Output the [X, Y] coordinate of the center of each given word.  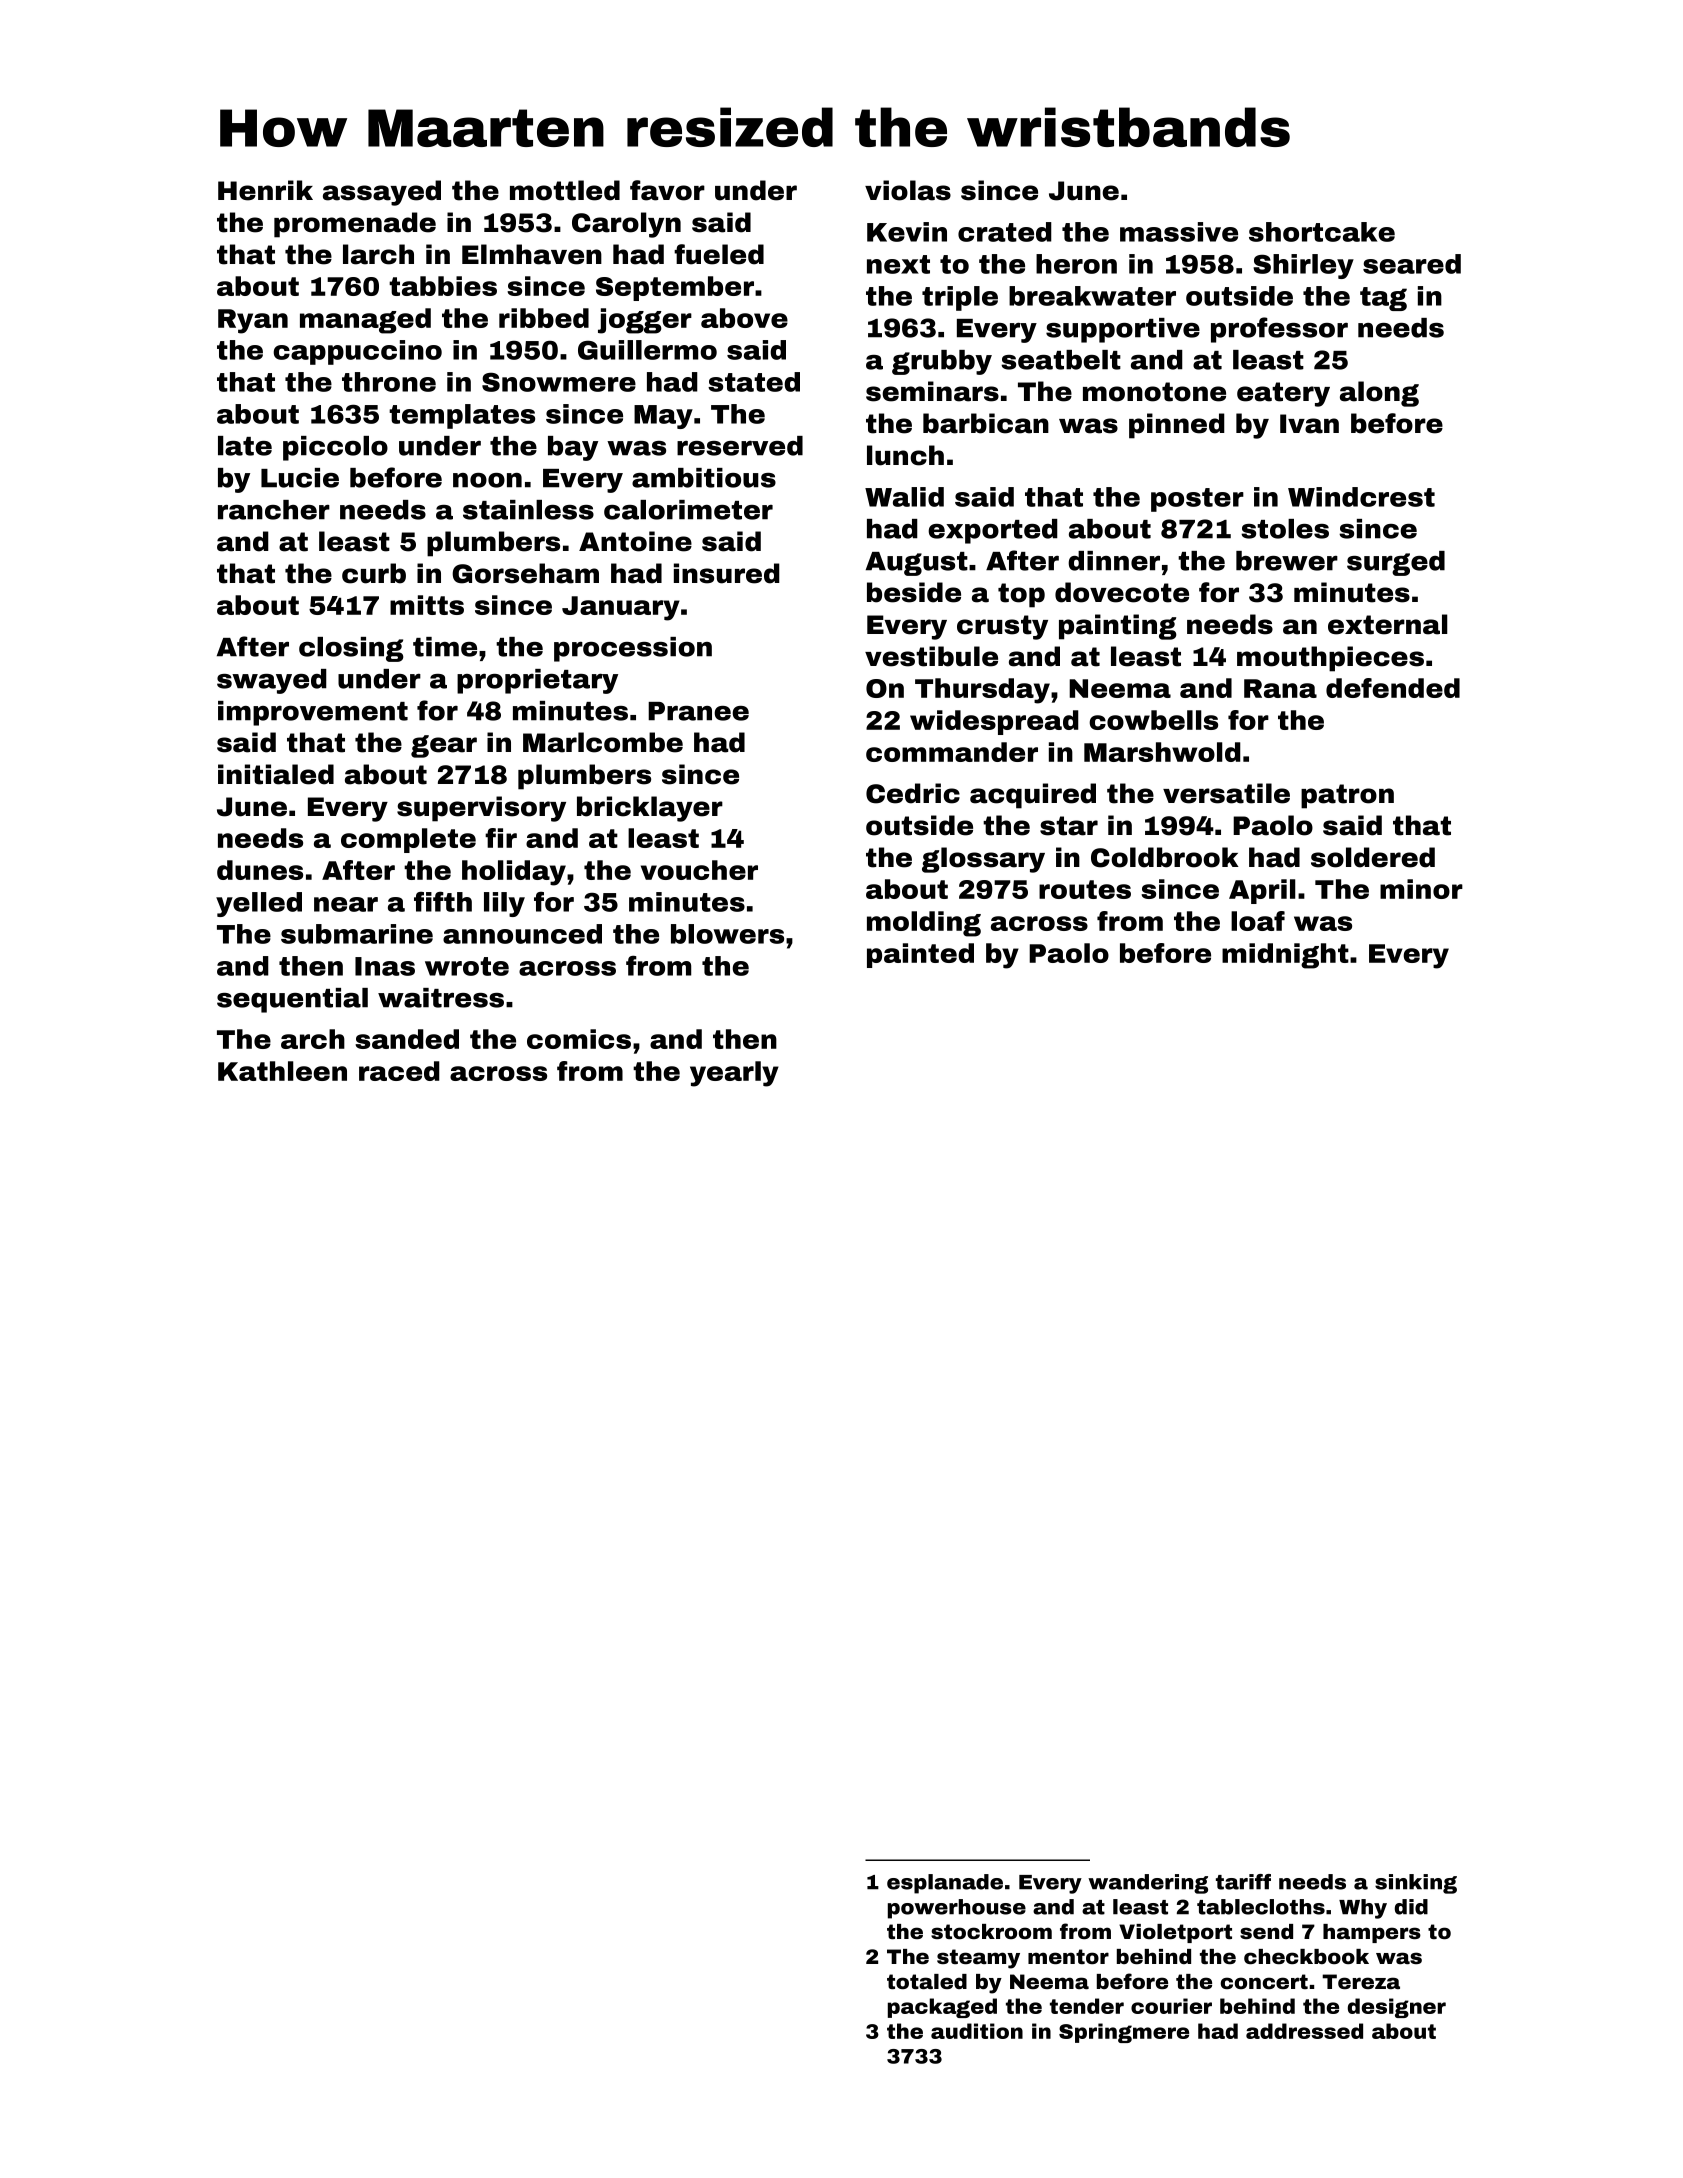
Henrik [265, 190]
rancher [274, 510]
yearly [734, 1074]
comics [579, 1039]
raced [399, 1071]
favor [667, 190]
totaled [927, 1981]
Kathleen [282, 1071]
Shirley [1303, 266]
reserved [740, 446]
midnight [1285, 956]
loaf [1258, 921]
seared [1412, 264]
